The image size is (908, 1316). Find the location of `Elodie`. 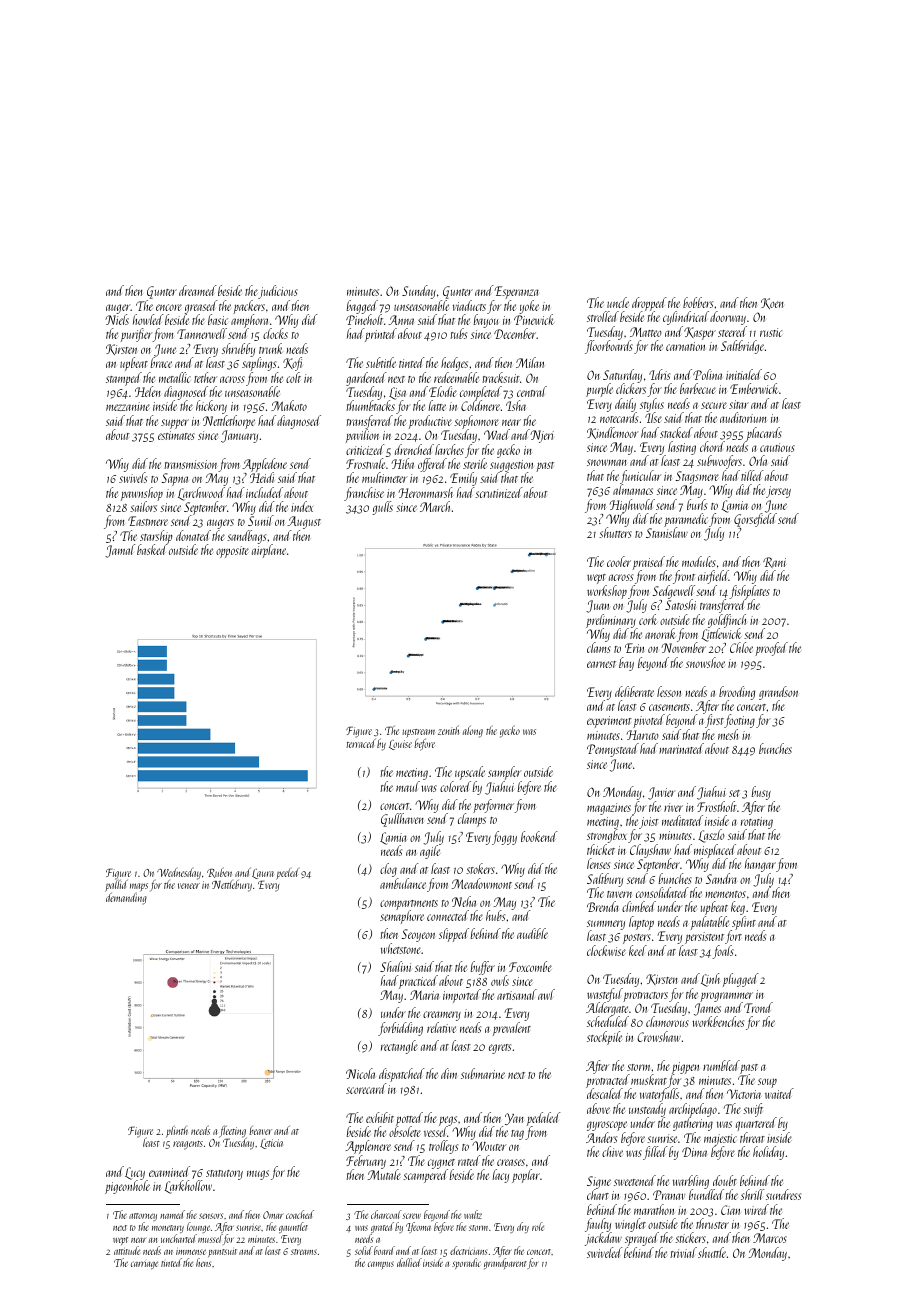

Elodie is located at coordinates (443, 391).
